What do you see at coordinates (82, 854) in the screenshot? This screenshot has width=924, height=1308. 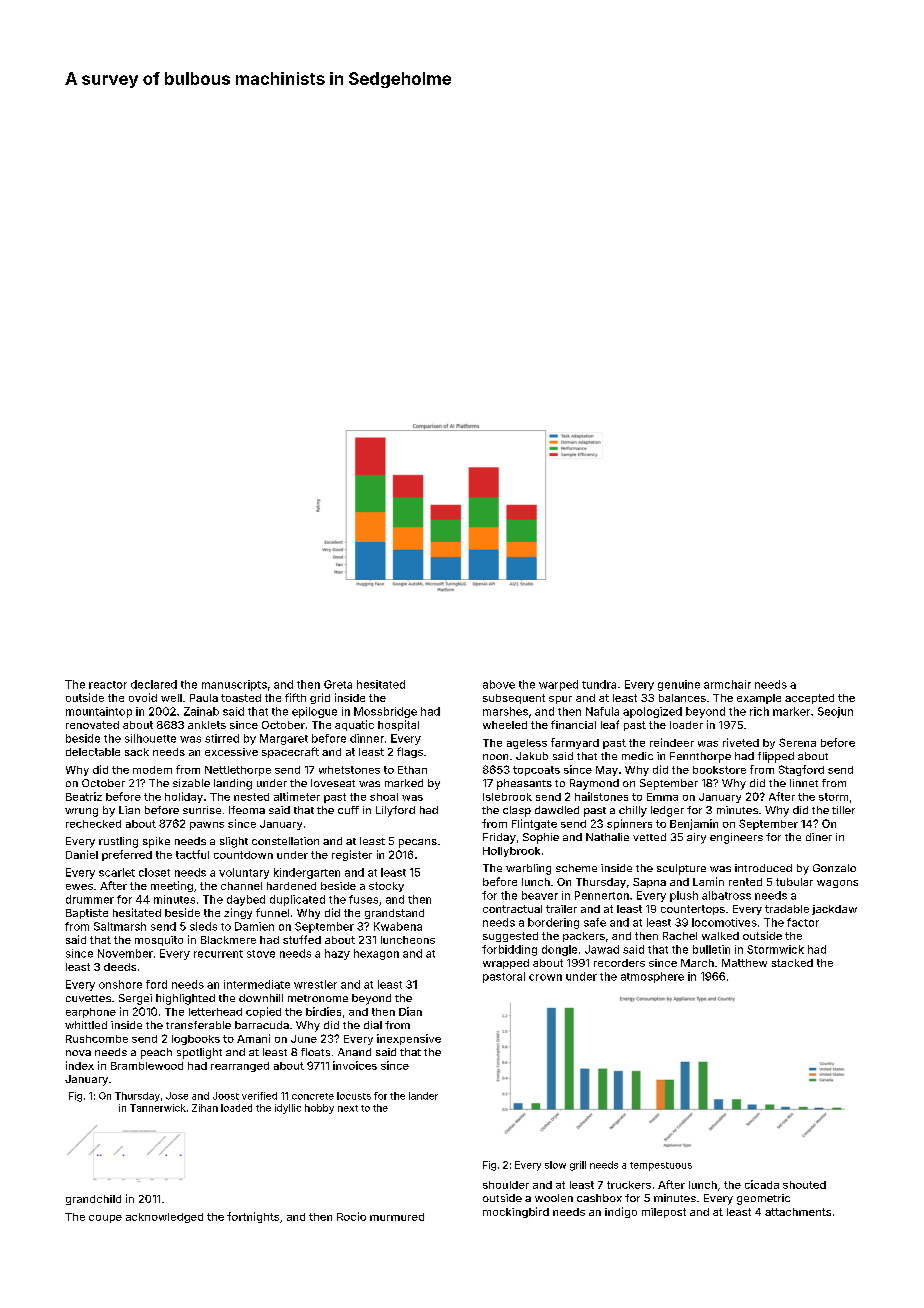 I see `Daniel` at bounding box center [82, 854].
